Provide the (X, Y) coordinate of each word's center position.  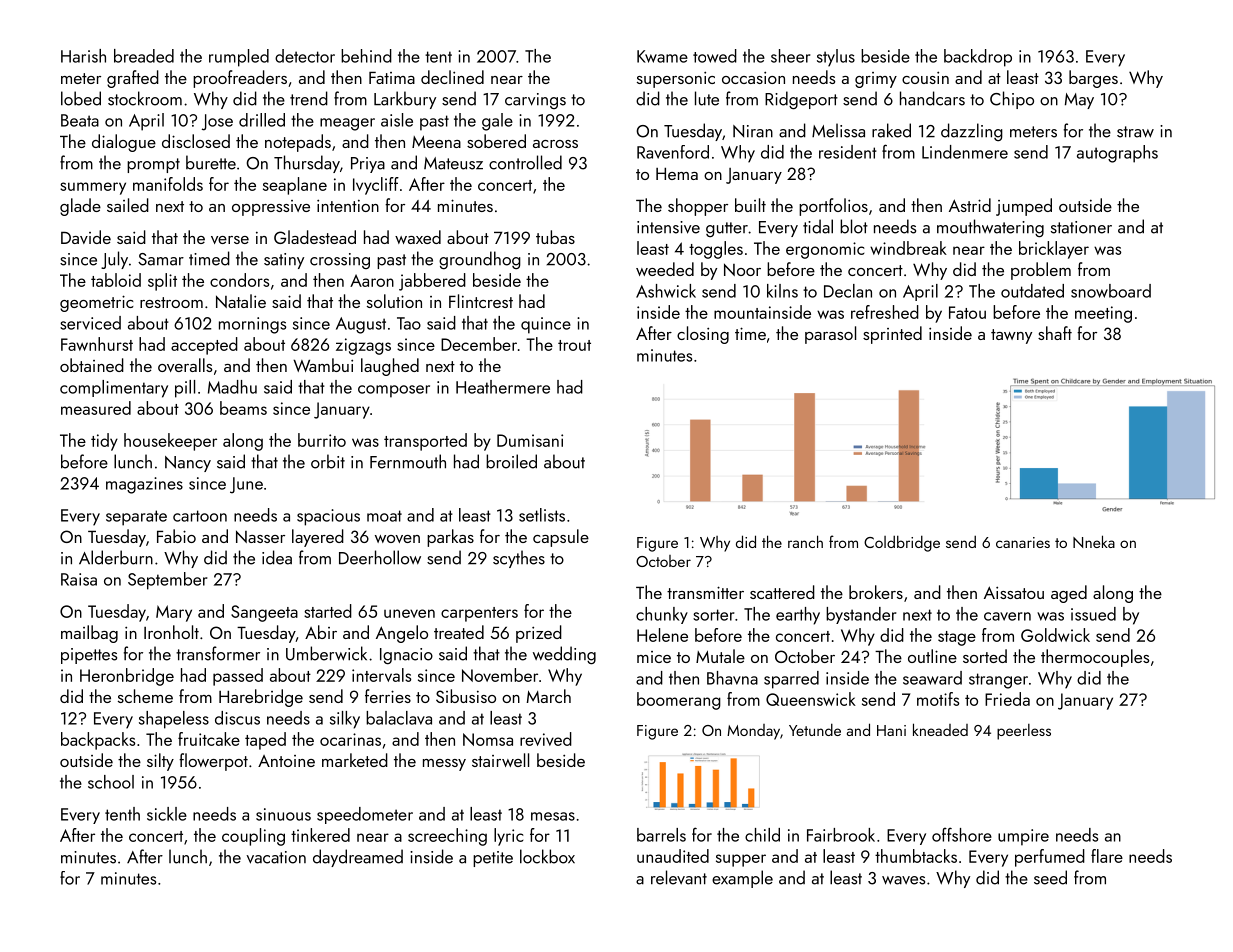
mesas (553, 816)
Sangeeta (264, 613)
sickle (167, 814)
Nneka (1094, 541)
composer (394, 391)
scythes (519, 559)
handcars (932, 98)
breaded (144, 56)
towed (715, 56)
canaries (1023, 542)
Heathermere (503, 387)
